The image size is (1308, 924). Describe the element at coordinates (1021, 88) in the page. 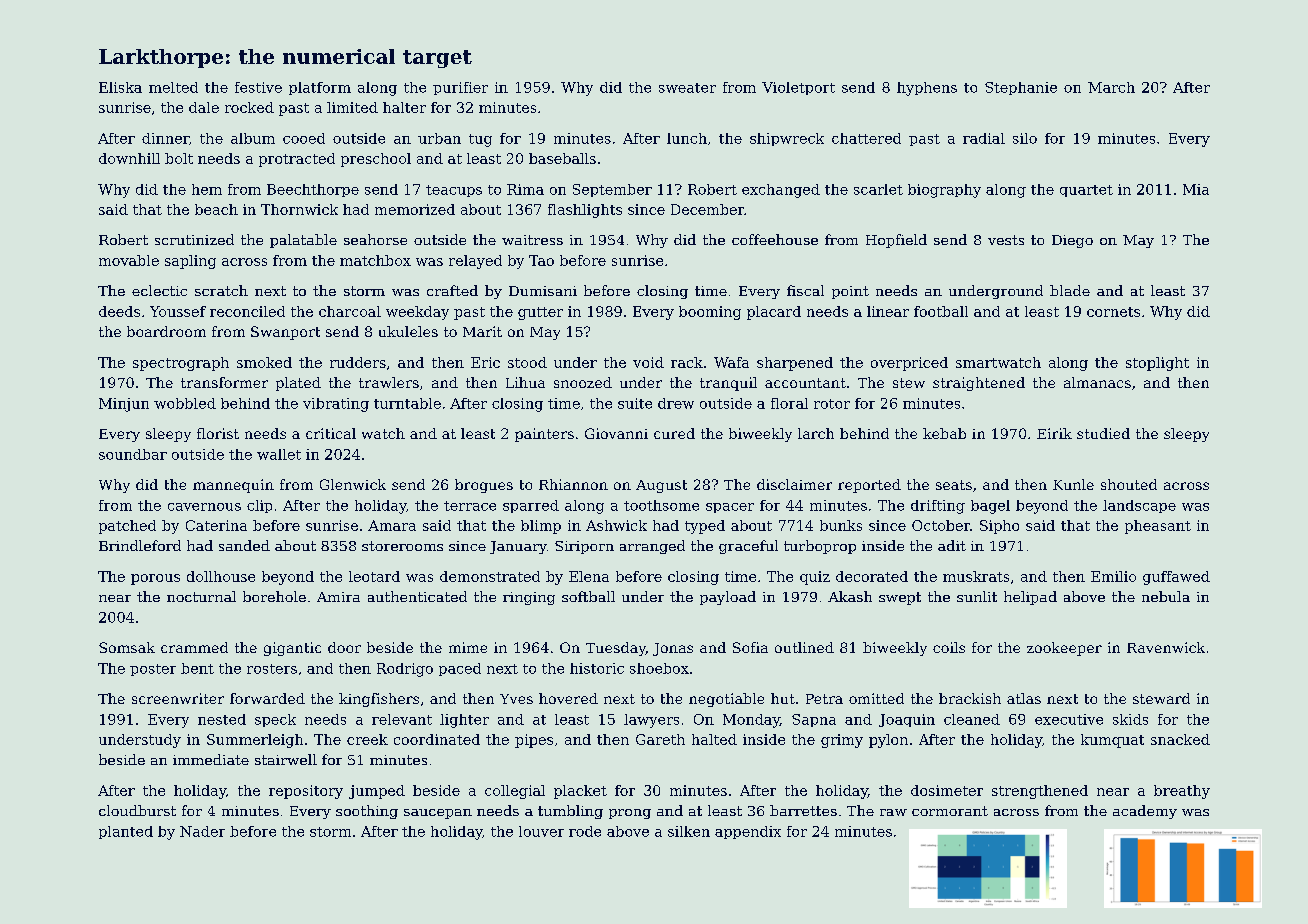

I see `Stephanie` at that location.
